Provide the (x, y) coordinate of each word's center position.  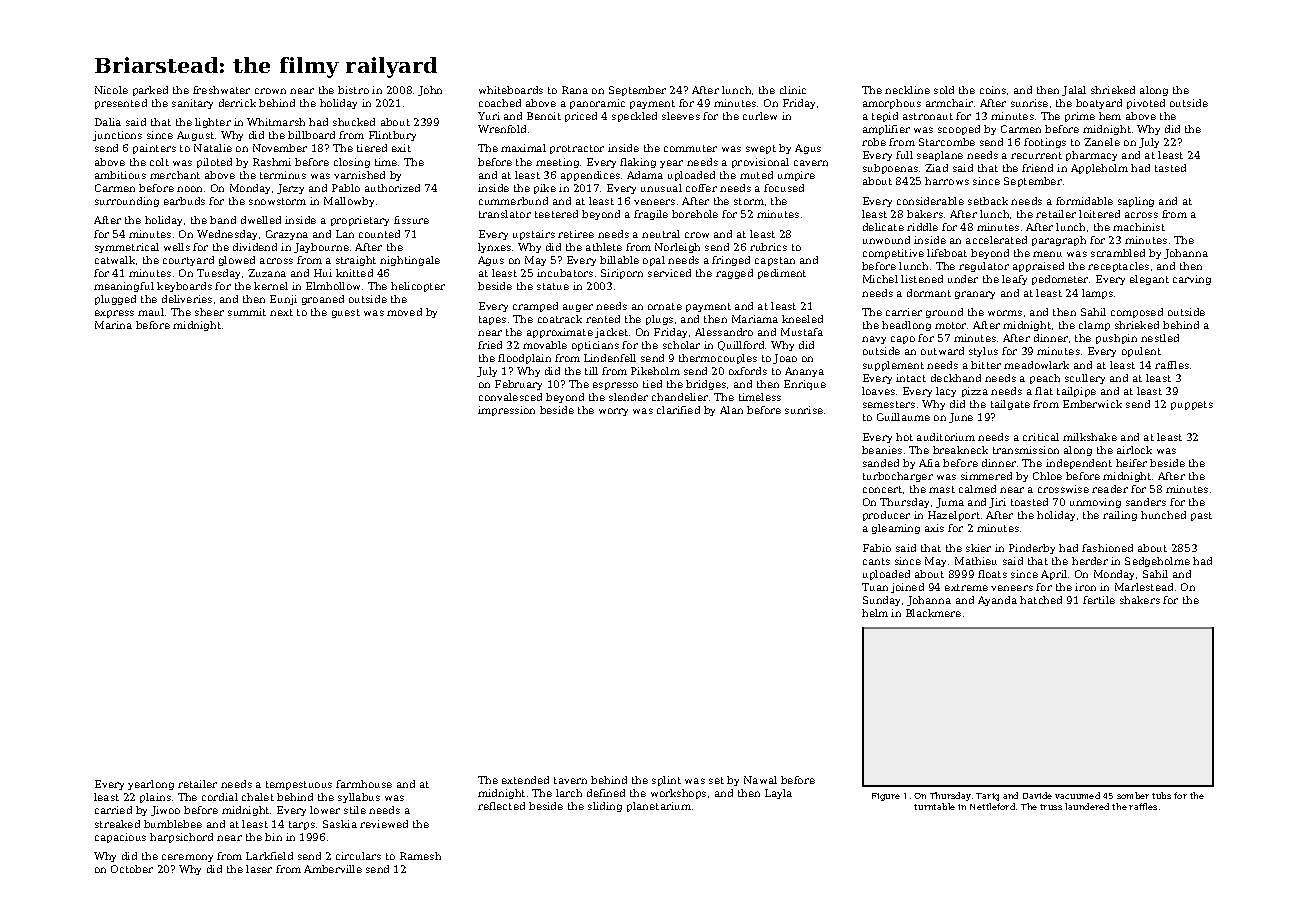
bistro (353, 90)
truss (1051, 807)
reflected (501, 806)
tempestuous (299, 785)
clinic (793, 90)
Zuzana (267, 273)
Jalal (1074, 91)
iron (1085, 587)
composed (1137, 313)
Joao (785, 359)
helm (875, 613)
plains (155, 798)
